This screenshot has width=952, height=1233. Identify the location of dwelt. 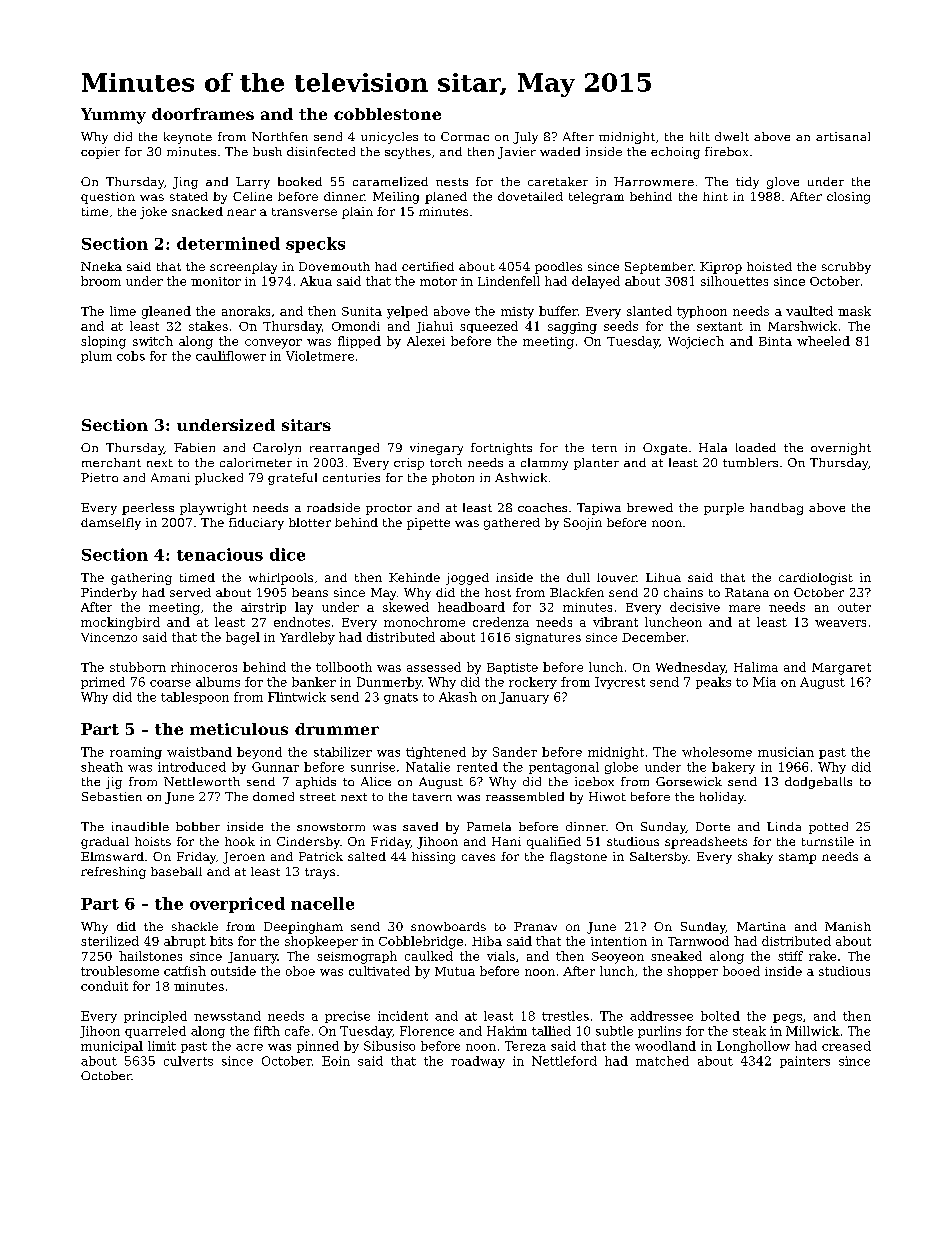
(732, 136).
